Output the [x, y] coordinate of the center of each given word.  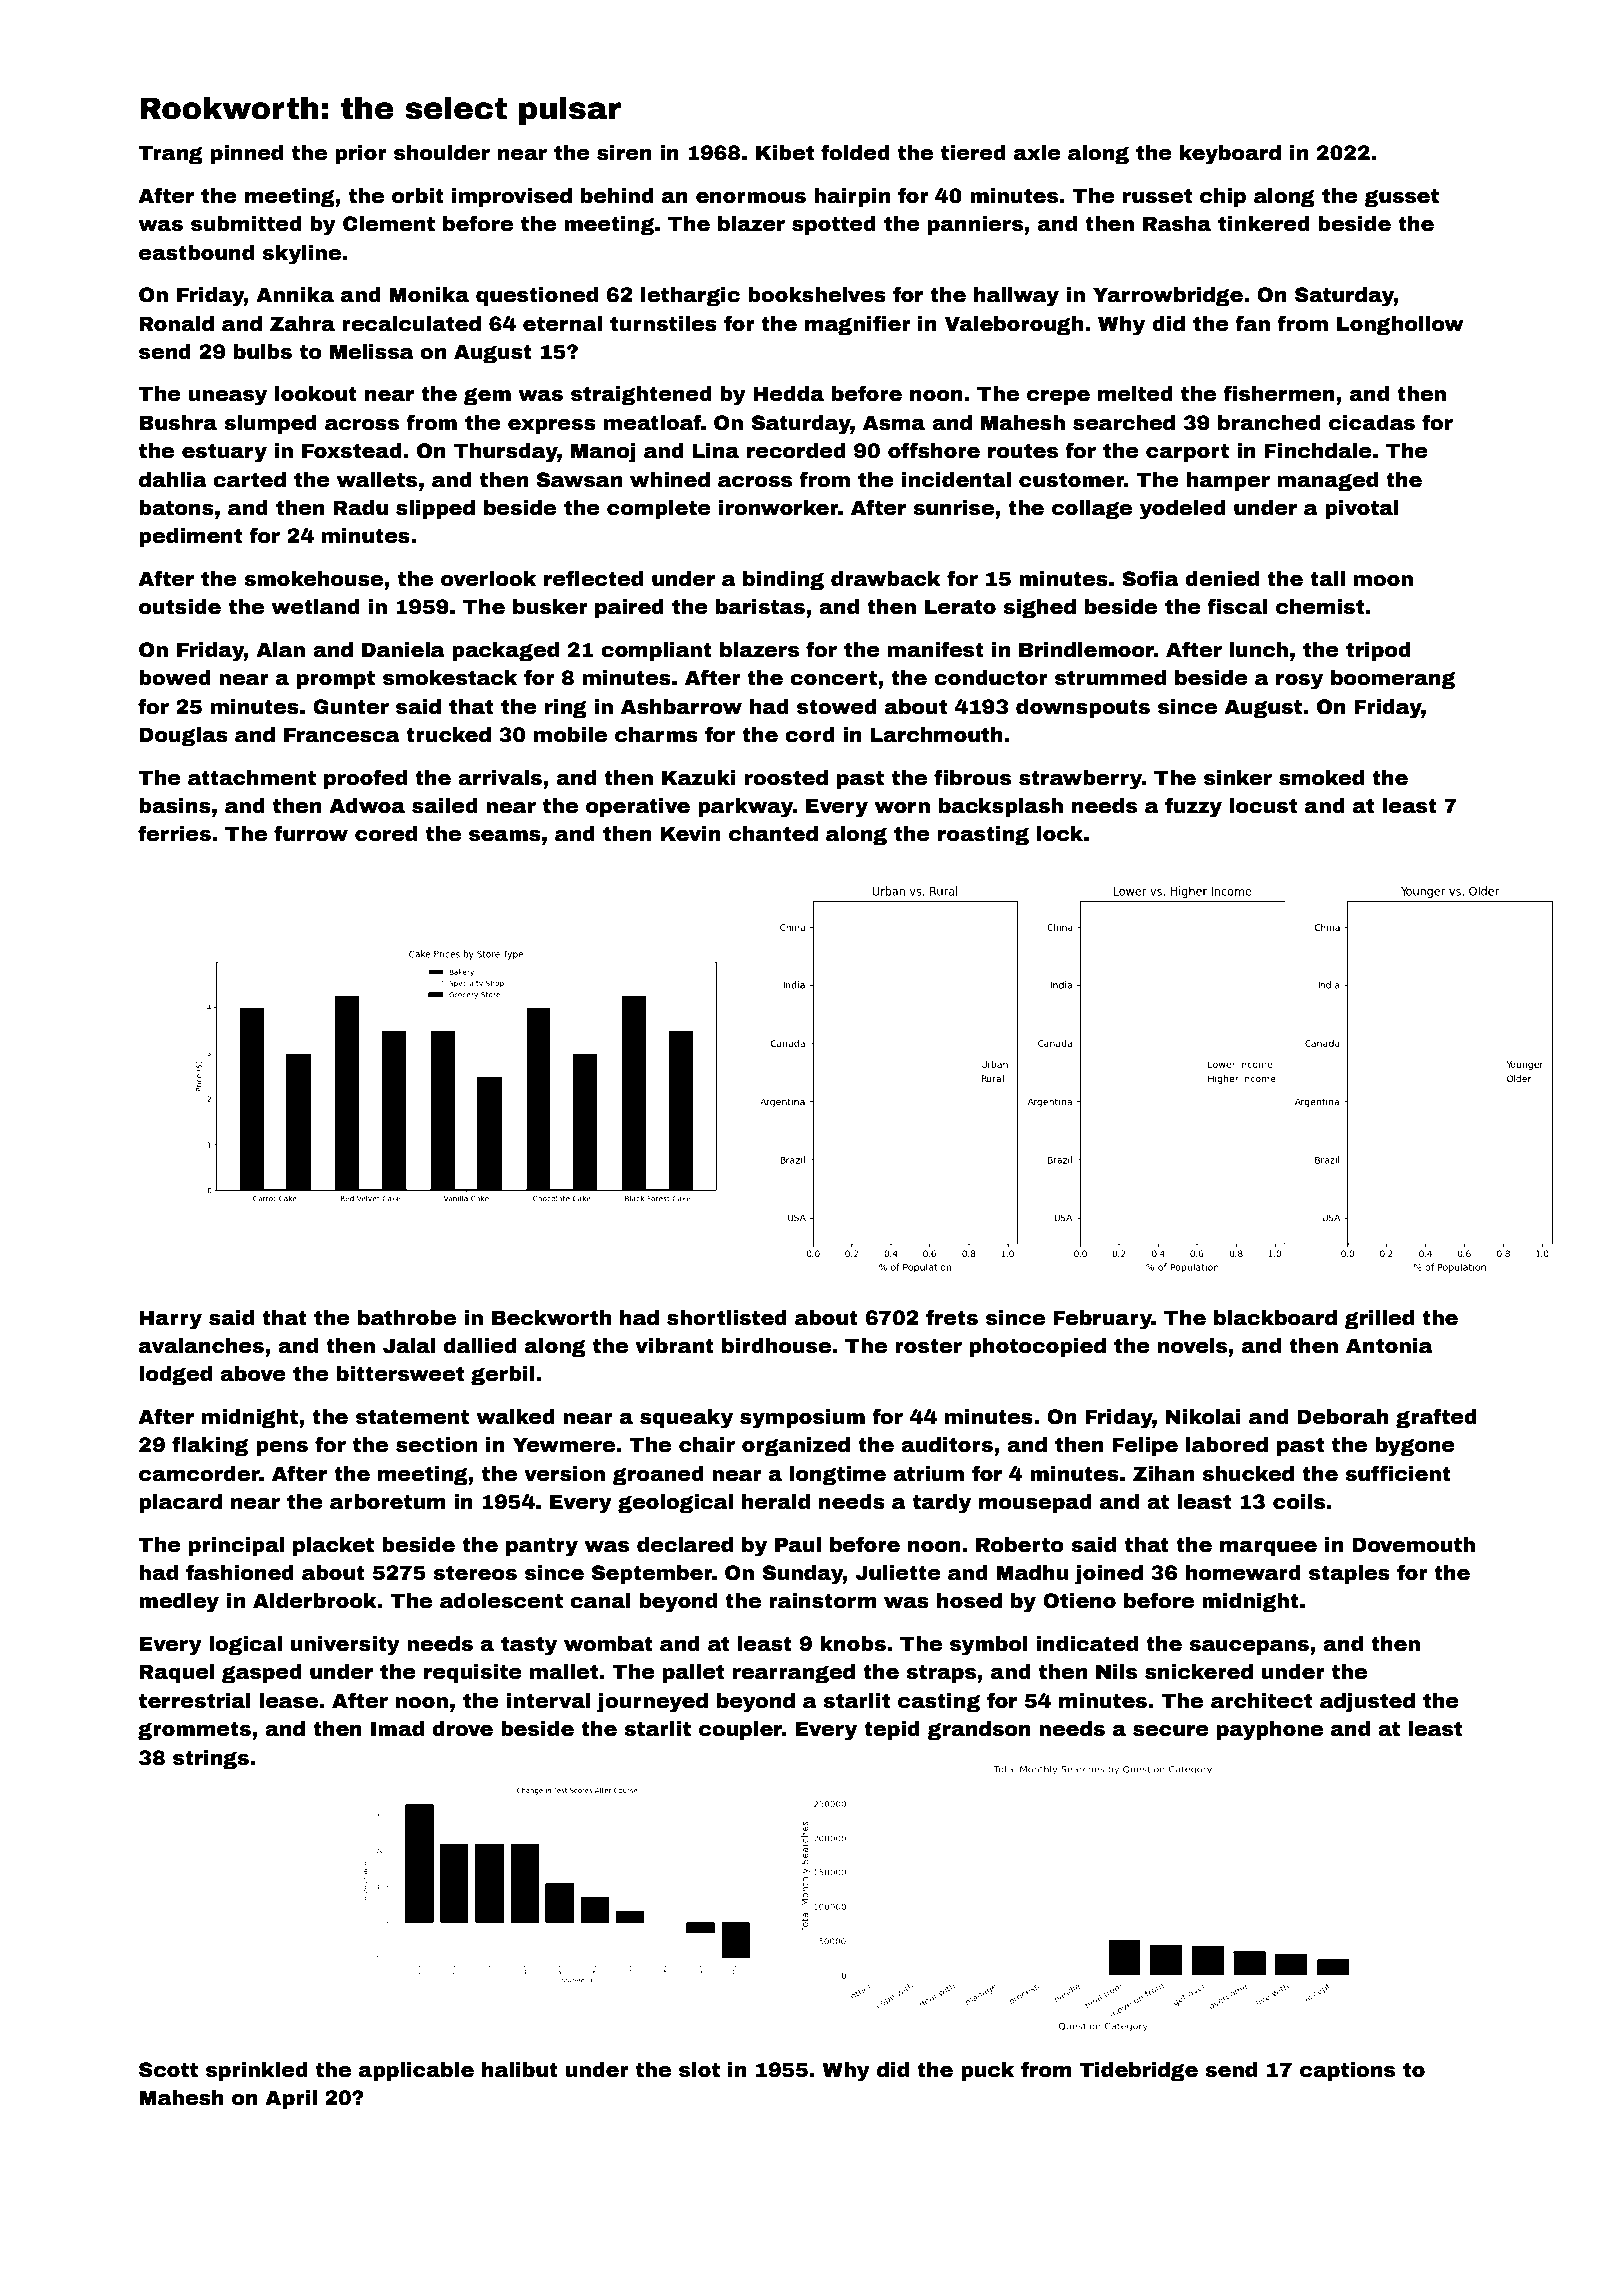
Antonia [1389, 1346]
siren [624, 153]
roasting [983, 835]
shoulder [442, 153]
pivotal [1362, 509]
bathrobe [407, 1318]
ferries [174, 833]
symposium [802, 1419]
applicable [416, 2071]
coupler [740, 1730]
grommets [194, 1730]
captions [1347, 2071]
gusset [1401, 197]
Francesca [342, 735]
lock [1060, 834]
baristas [760, 607]
